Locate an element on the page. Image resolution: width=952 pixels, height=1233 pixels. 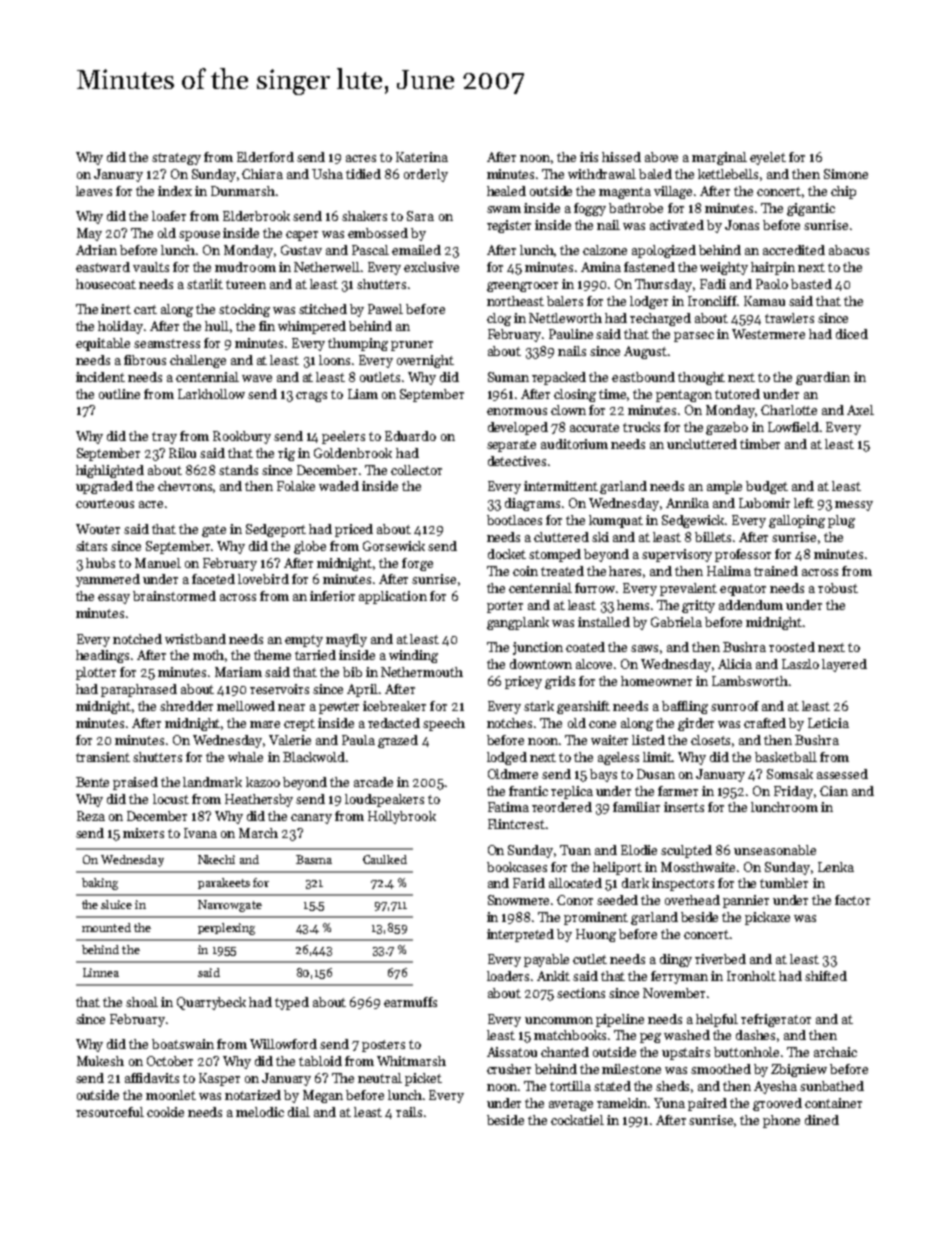
speech is located at coordinates (444, 724).
